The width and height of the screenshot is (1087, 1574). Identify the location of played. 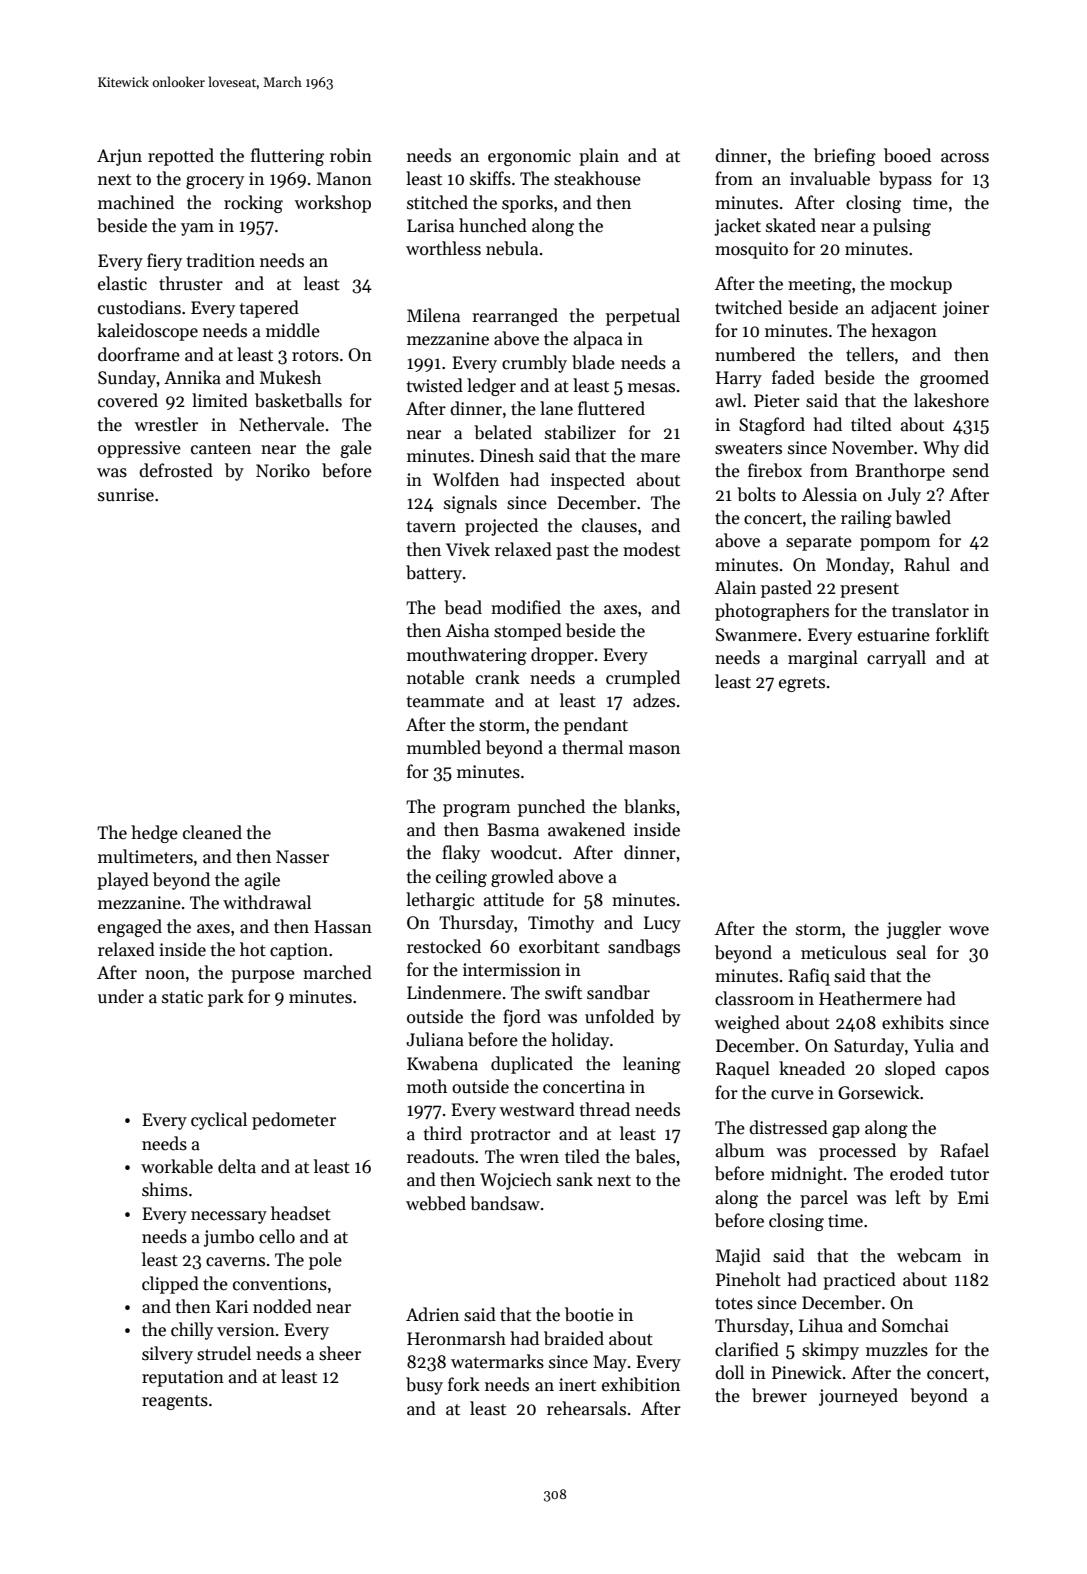
(123, 881).
